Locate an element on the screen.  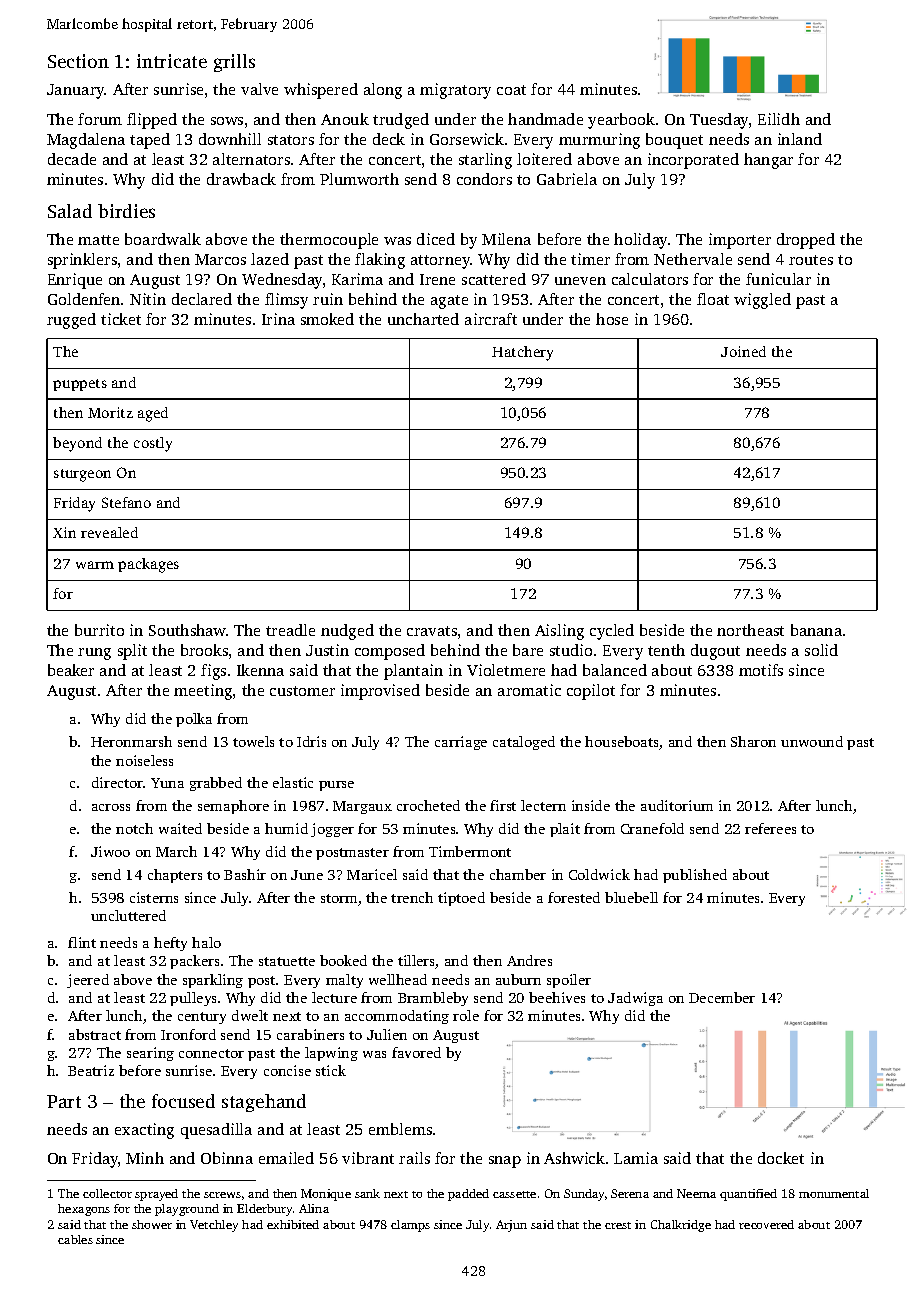
nudged is located at coordinates (347, 632).
